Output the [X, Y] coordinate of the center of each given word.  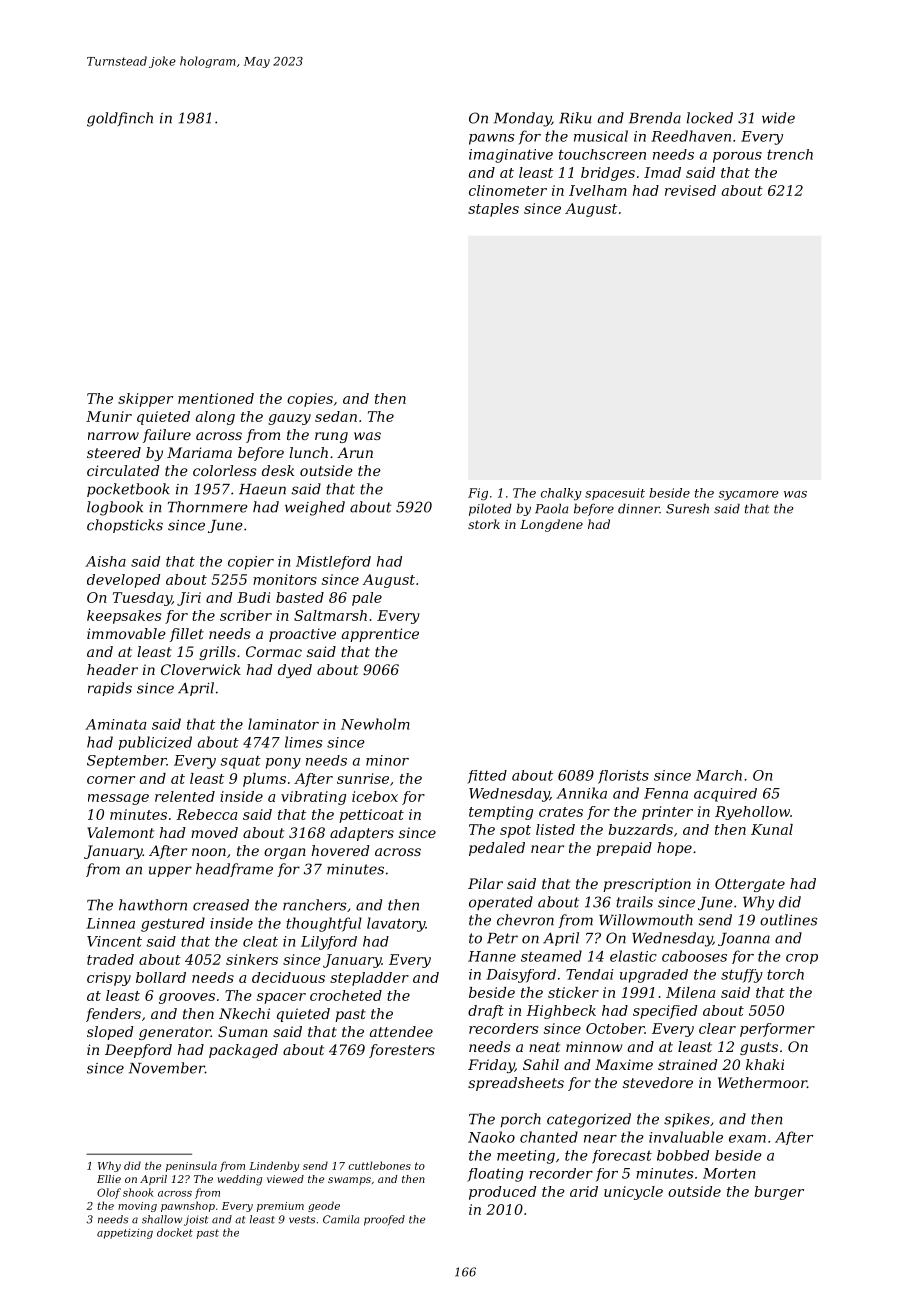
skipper [145, 400]
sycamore [749, 496]
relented [185, 796]
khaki [765, 1064]
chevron [525, 920]
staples [493, 210]
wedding [239, 1180]
